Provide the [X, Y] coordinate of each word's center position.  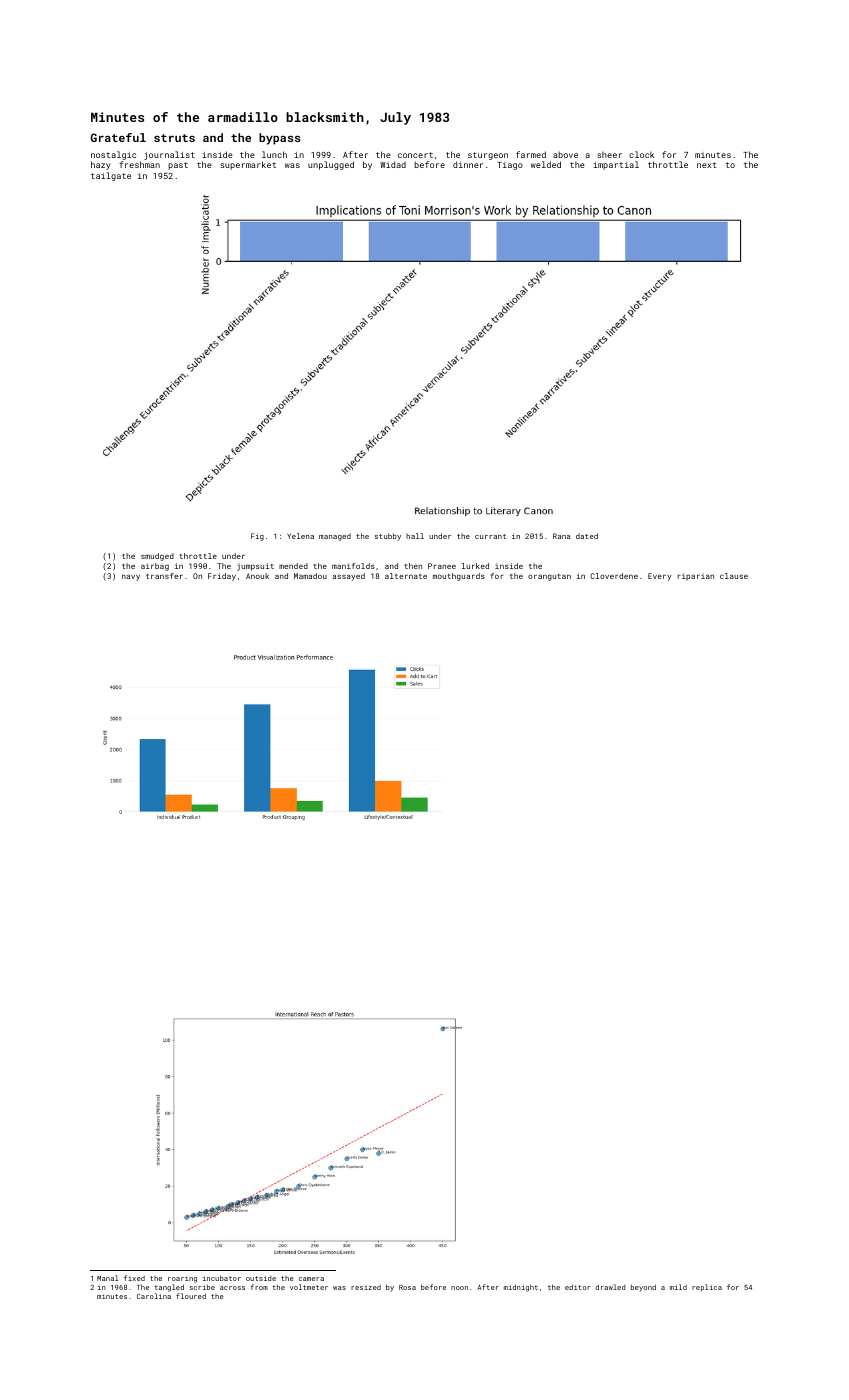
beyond [643, 1288]
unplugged [331, 165]
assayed [348, 577]
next [707, 165]
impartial [616, 165]
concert [415, 155]
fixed [134, 1278]
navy [131, 577]
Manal [108, 1278]
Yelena [300, 536]
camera [311, 1279]
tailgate [111, 176]
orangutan [549, 577]
